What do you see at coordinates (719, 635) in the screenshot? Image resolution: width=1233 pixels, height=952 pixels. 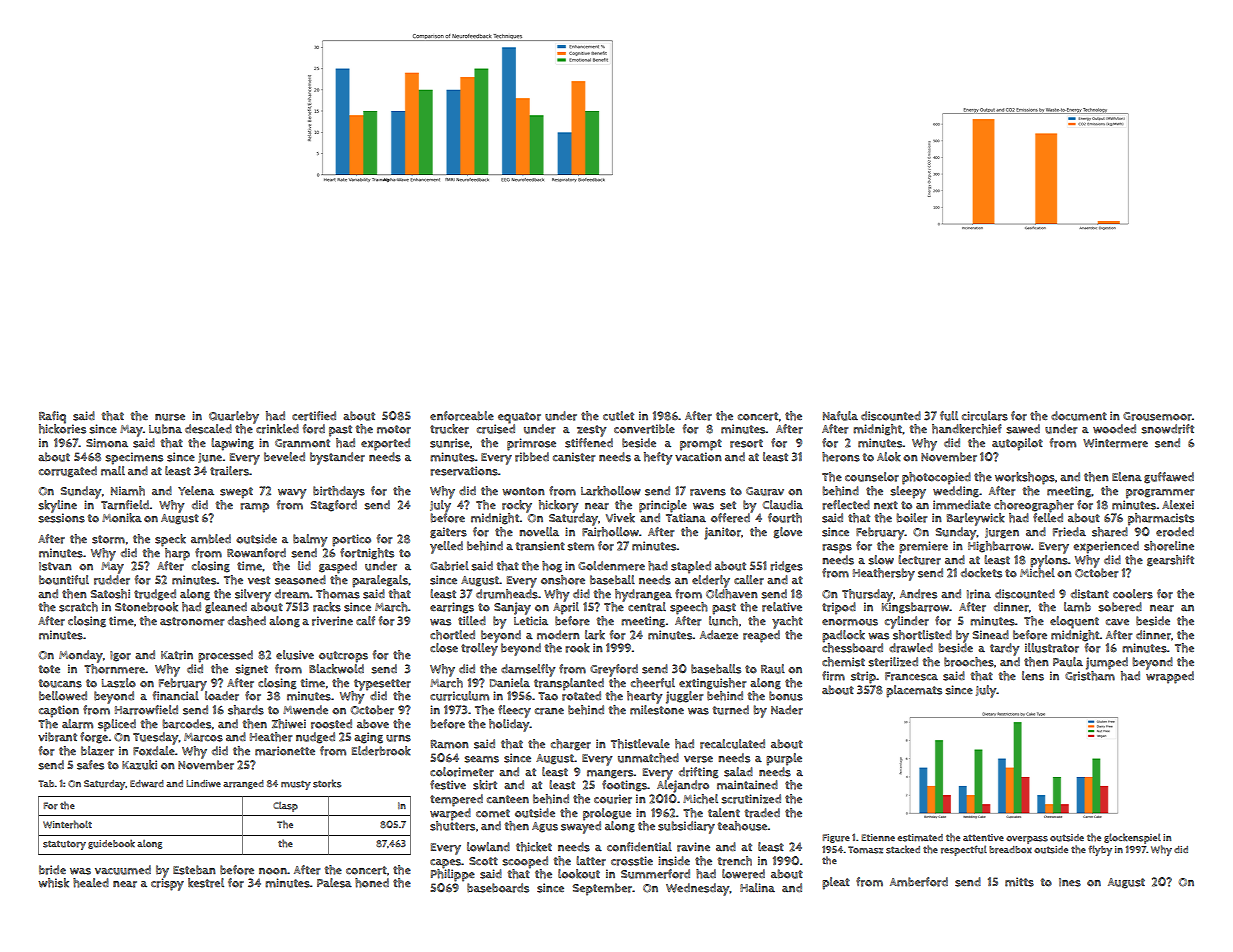 I see `Adaeze` at bounding box center [719, 635].
